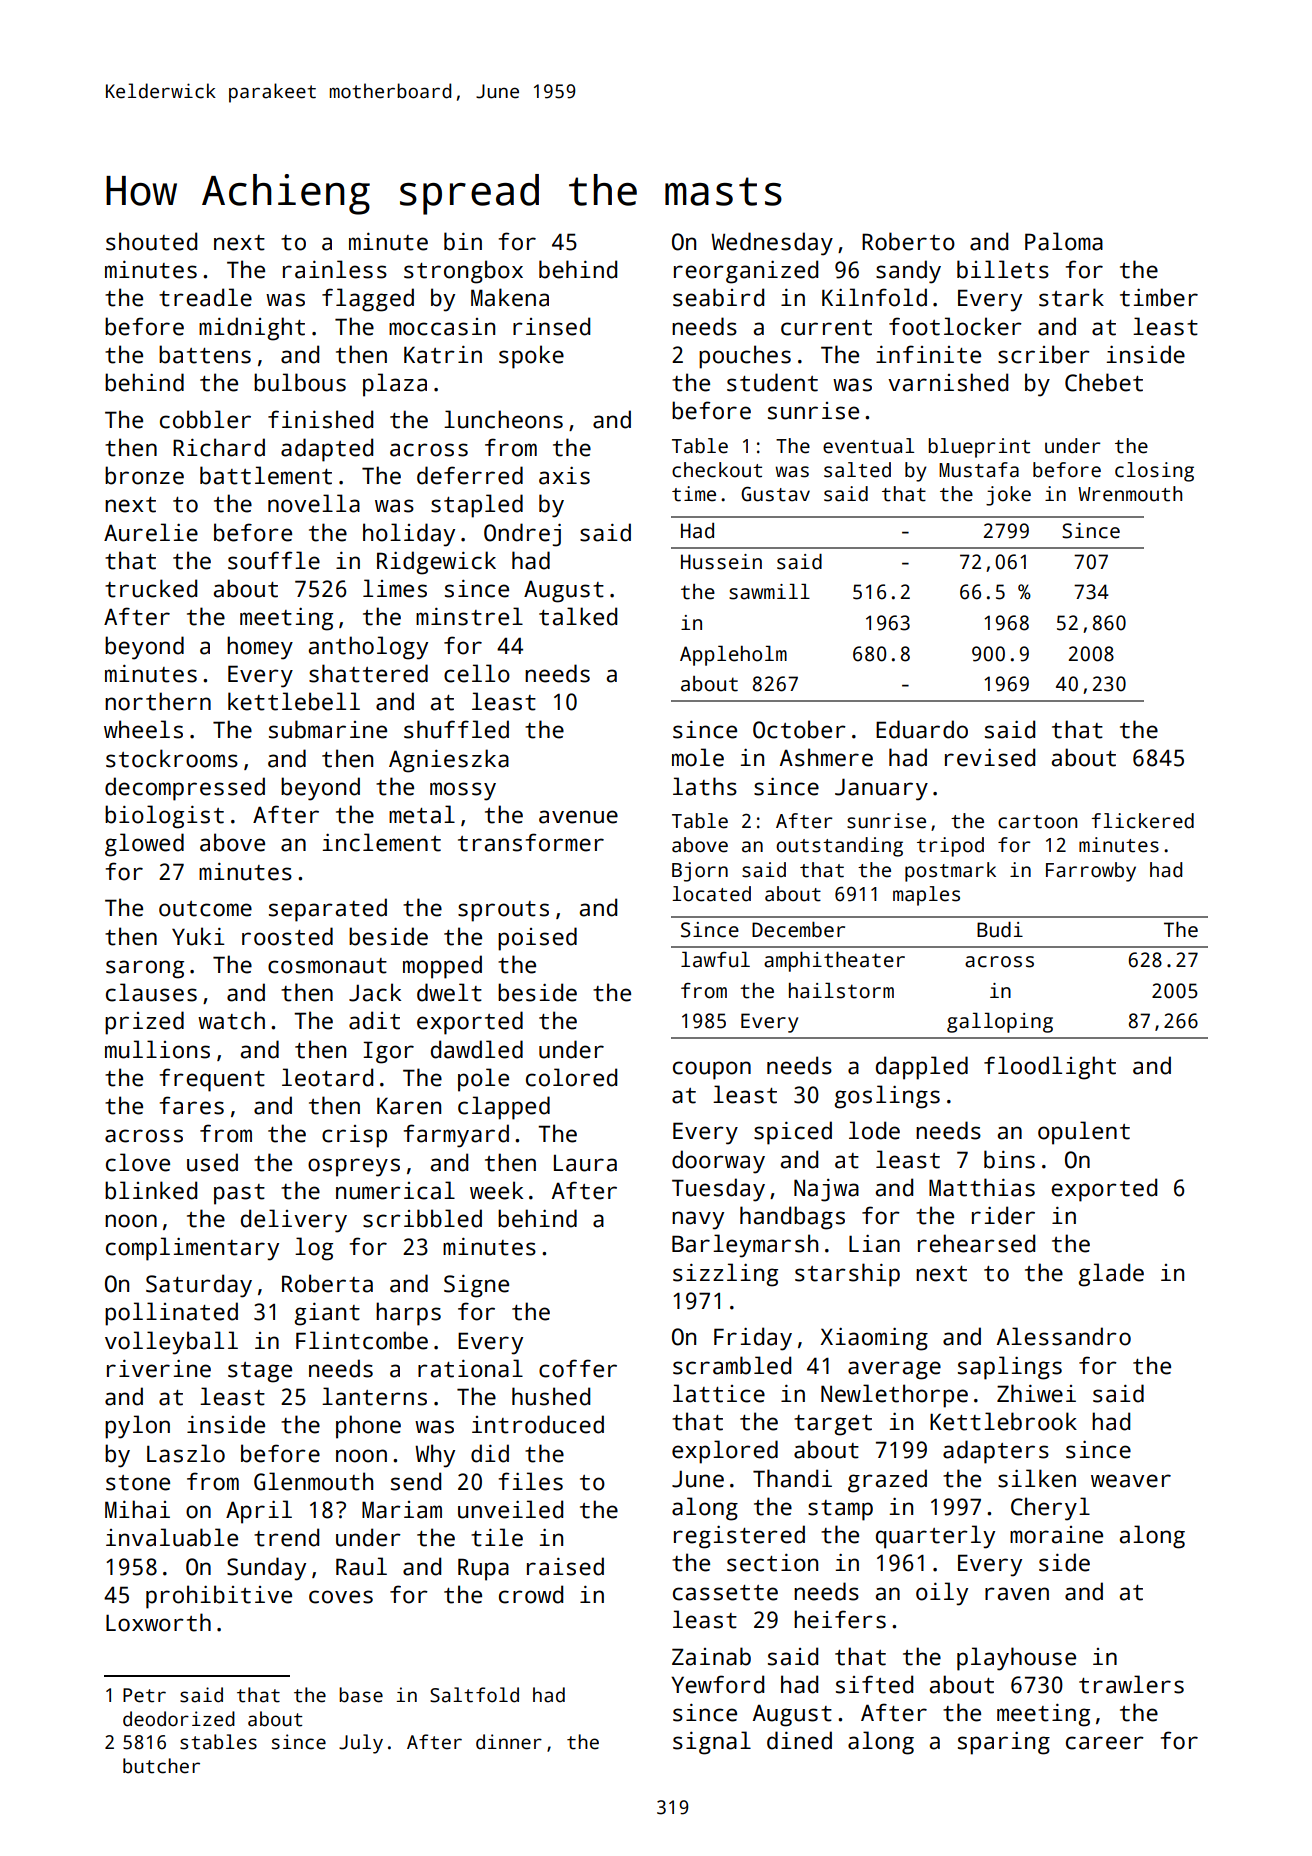 This image has width=1312, height=1856. What do you see at coordinates (990, 757) in the image?
I see `revised` at bounding box center [990, 757].
